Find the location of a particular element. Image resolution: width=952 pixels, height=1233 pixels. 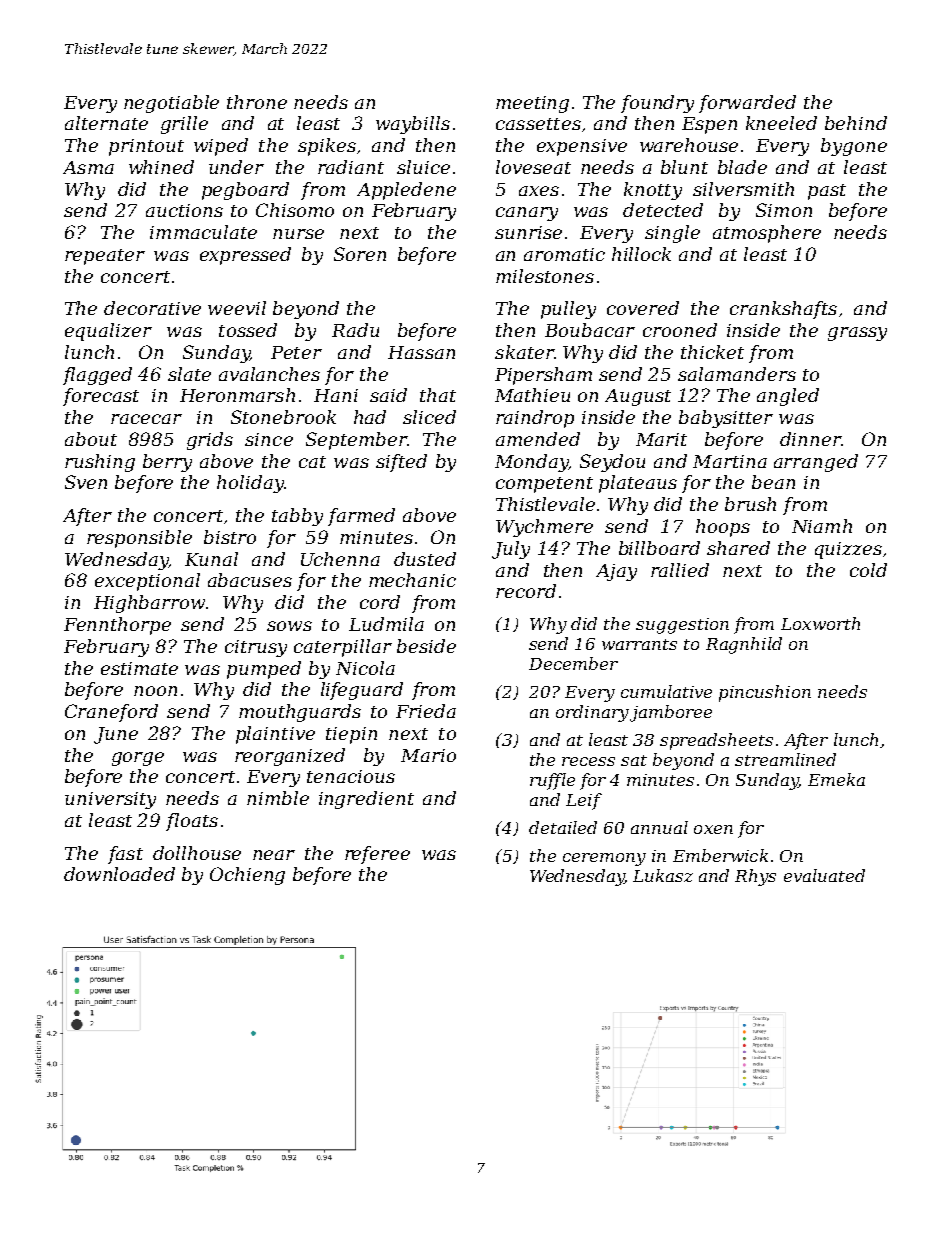

grassy is located at coordinates (857, 334).
